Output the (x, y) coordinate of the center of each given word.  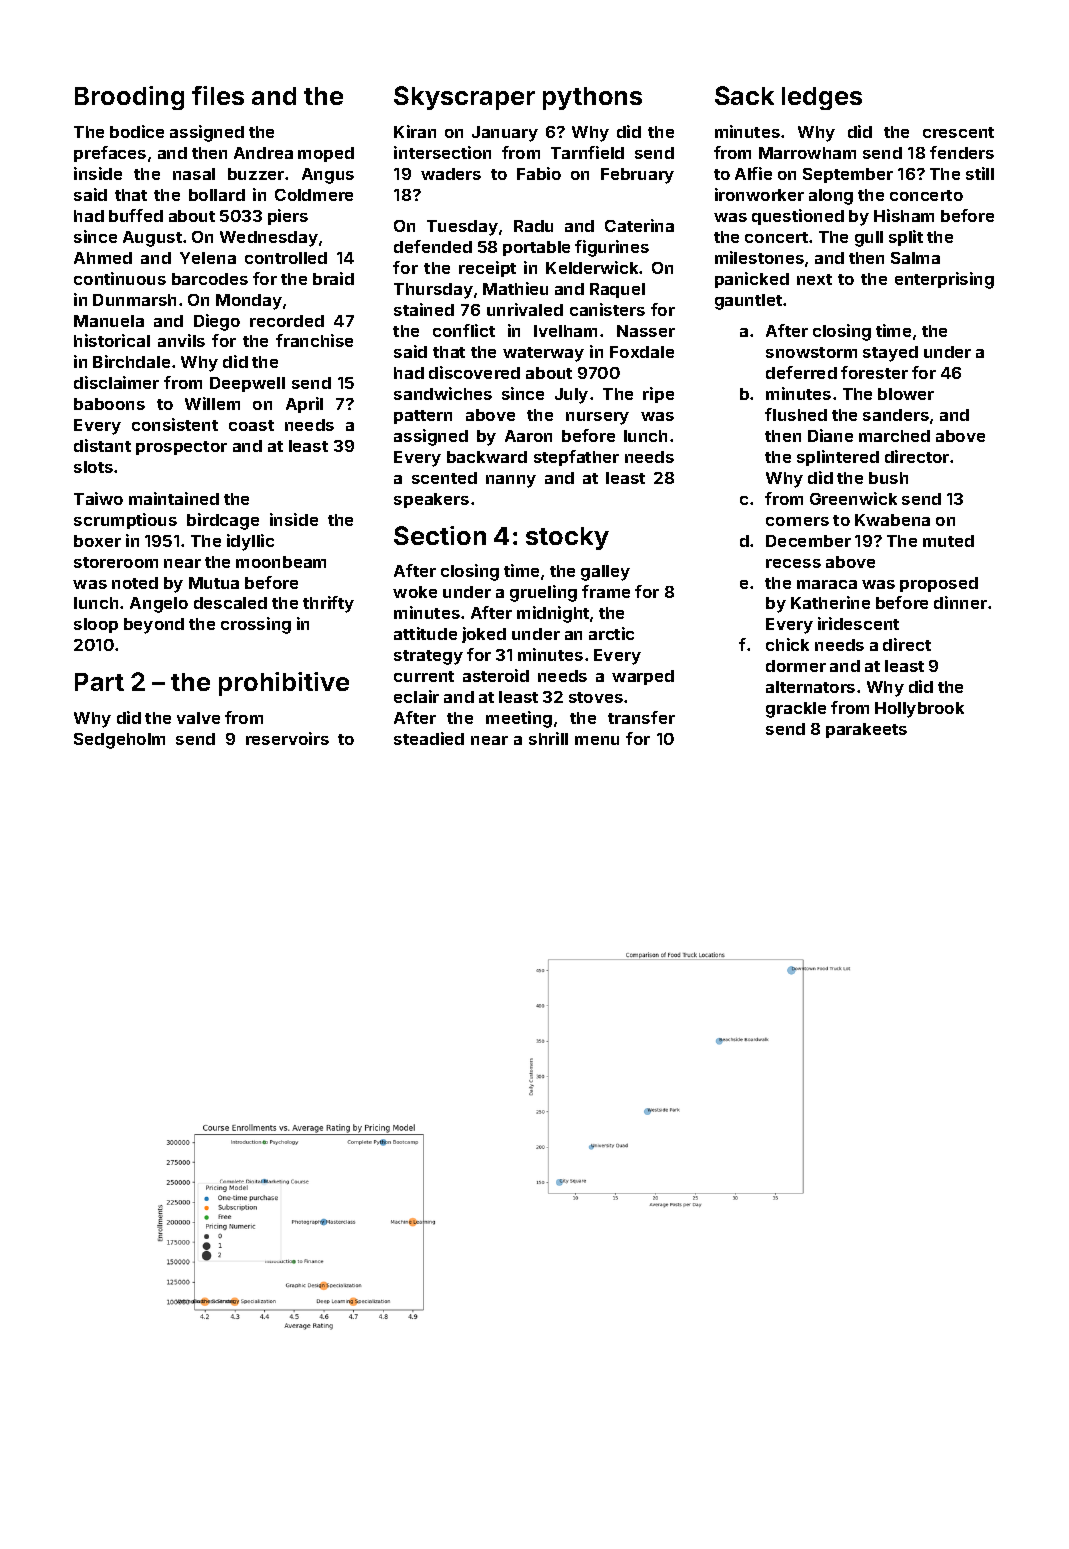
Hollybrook (919, 710)
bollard (217, 195)
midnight (553, 614)
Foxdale (642, 352)
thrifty (328, 604)
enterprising (944, 280)
